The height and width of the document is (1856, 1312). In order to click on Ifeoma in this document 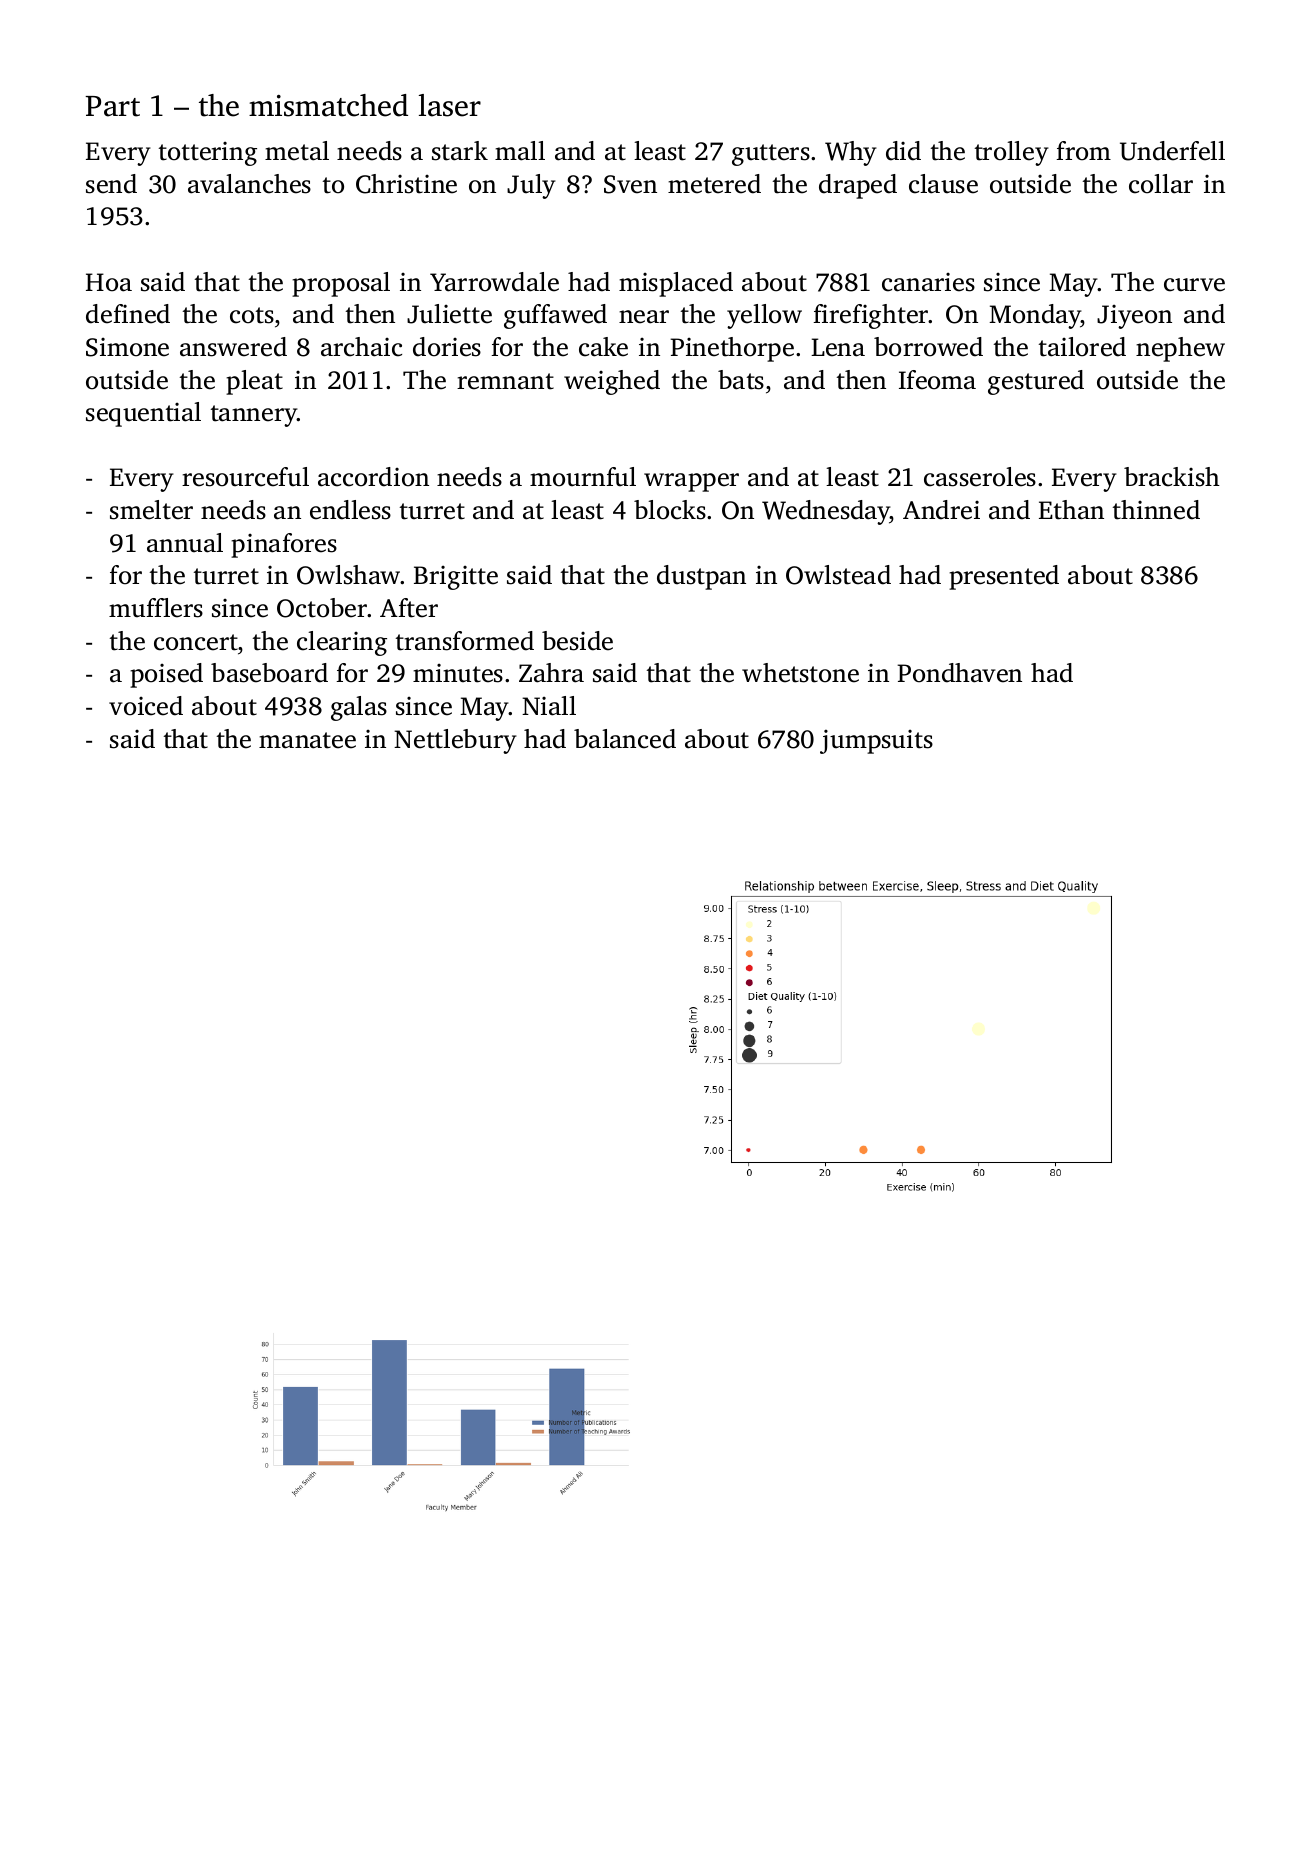, I will do `click(937, 380)`.
